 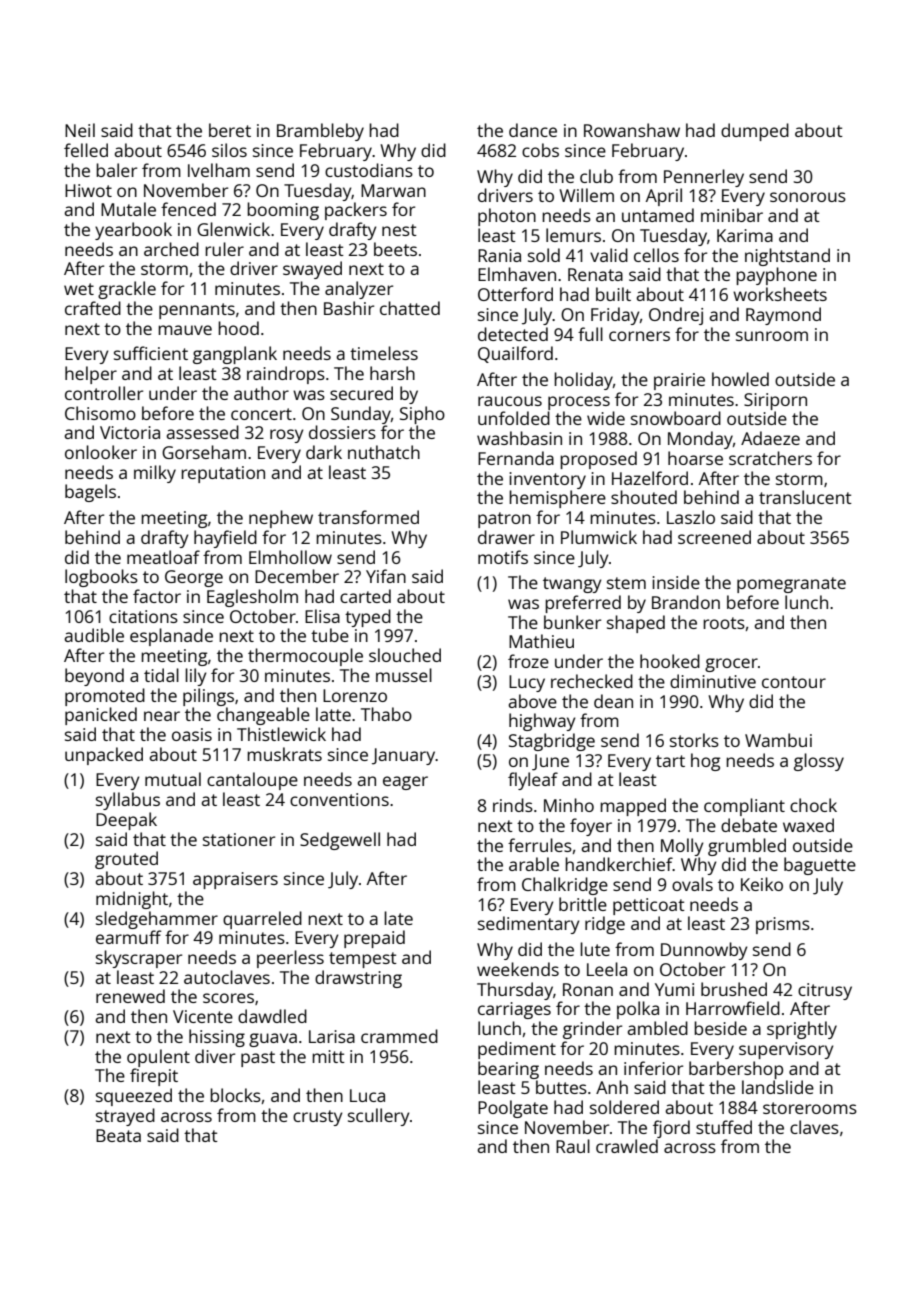 I want to click on firepit, so click(x=154, y=1077).
